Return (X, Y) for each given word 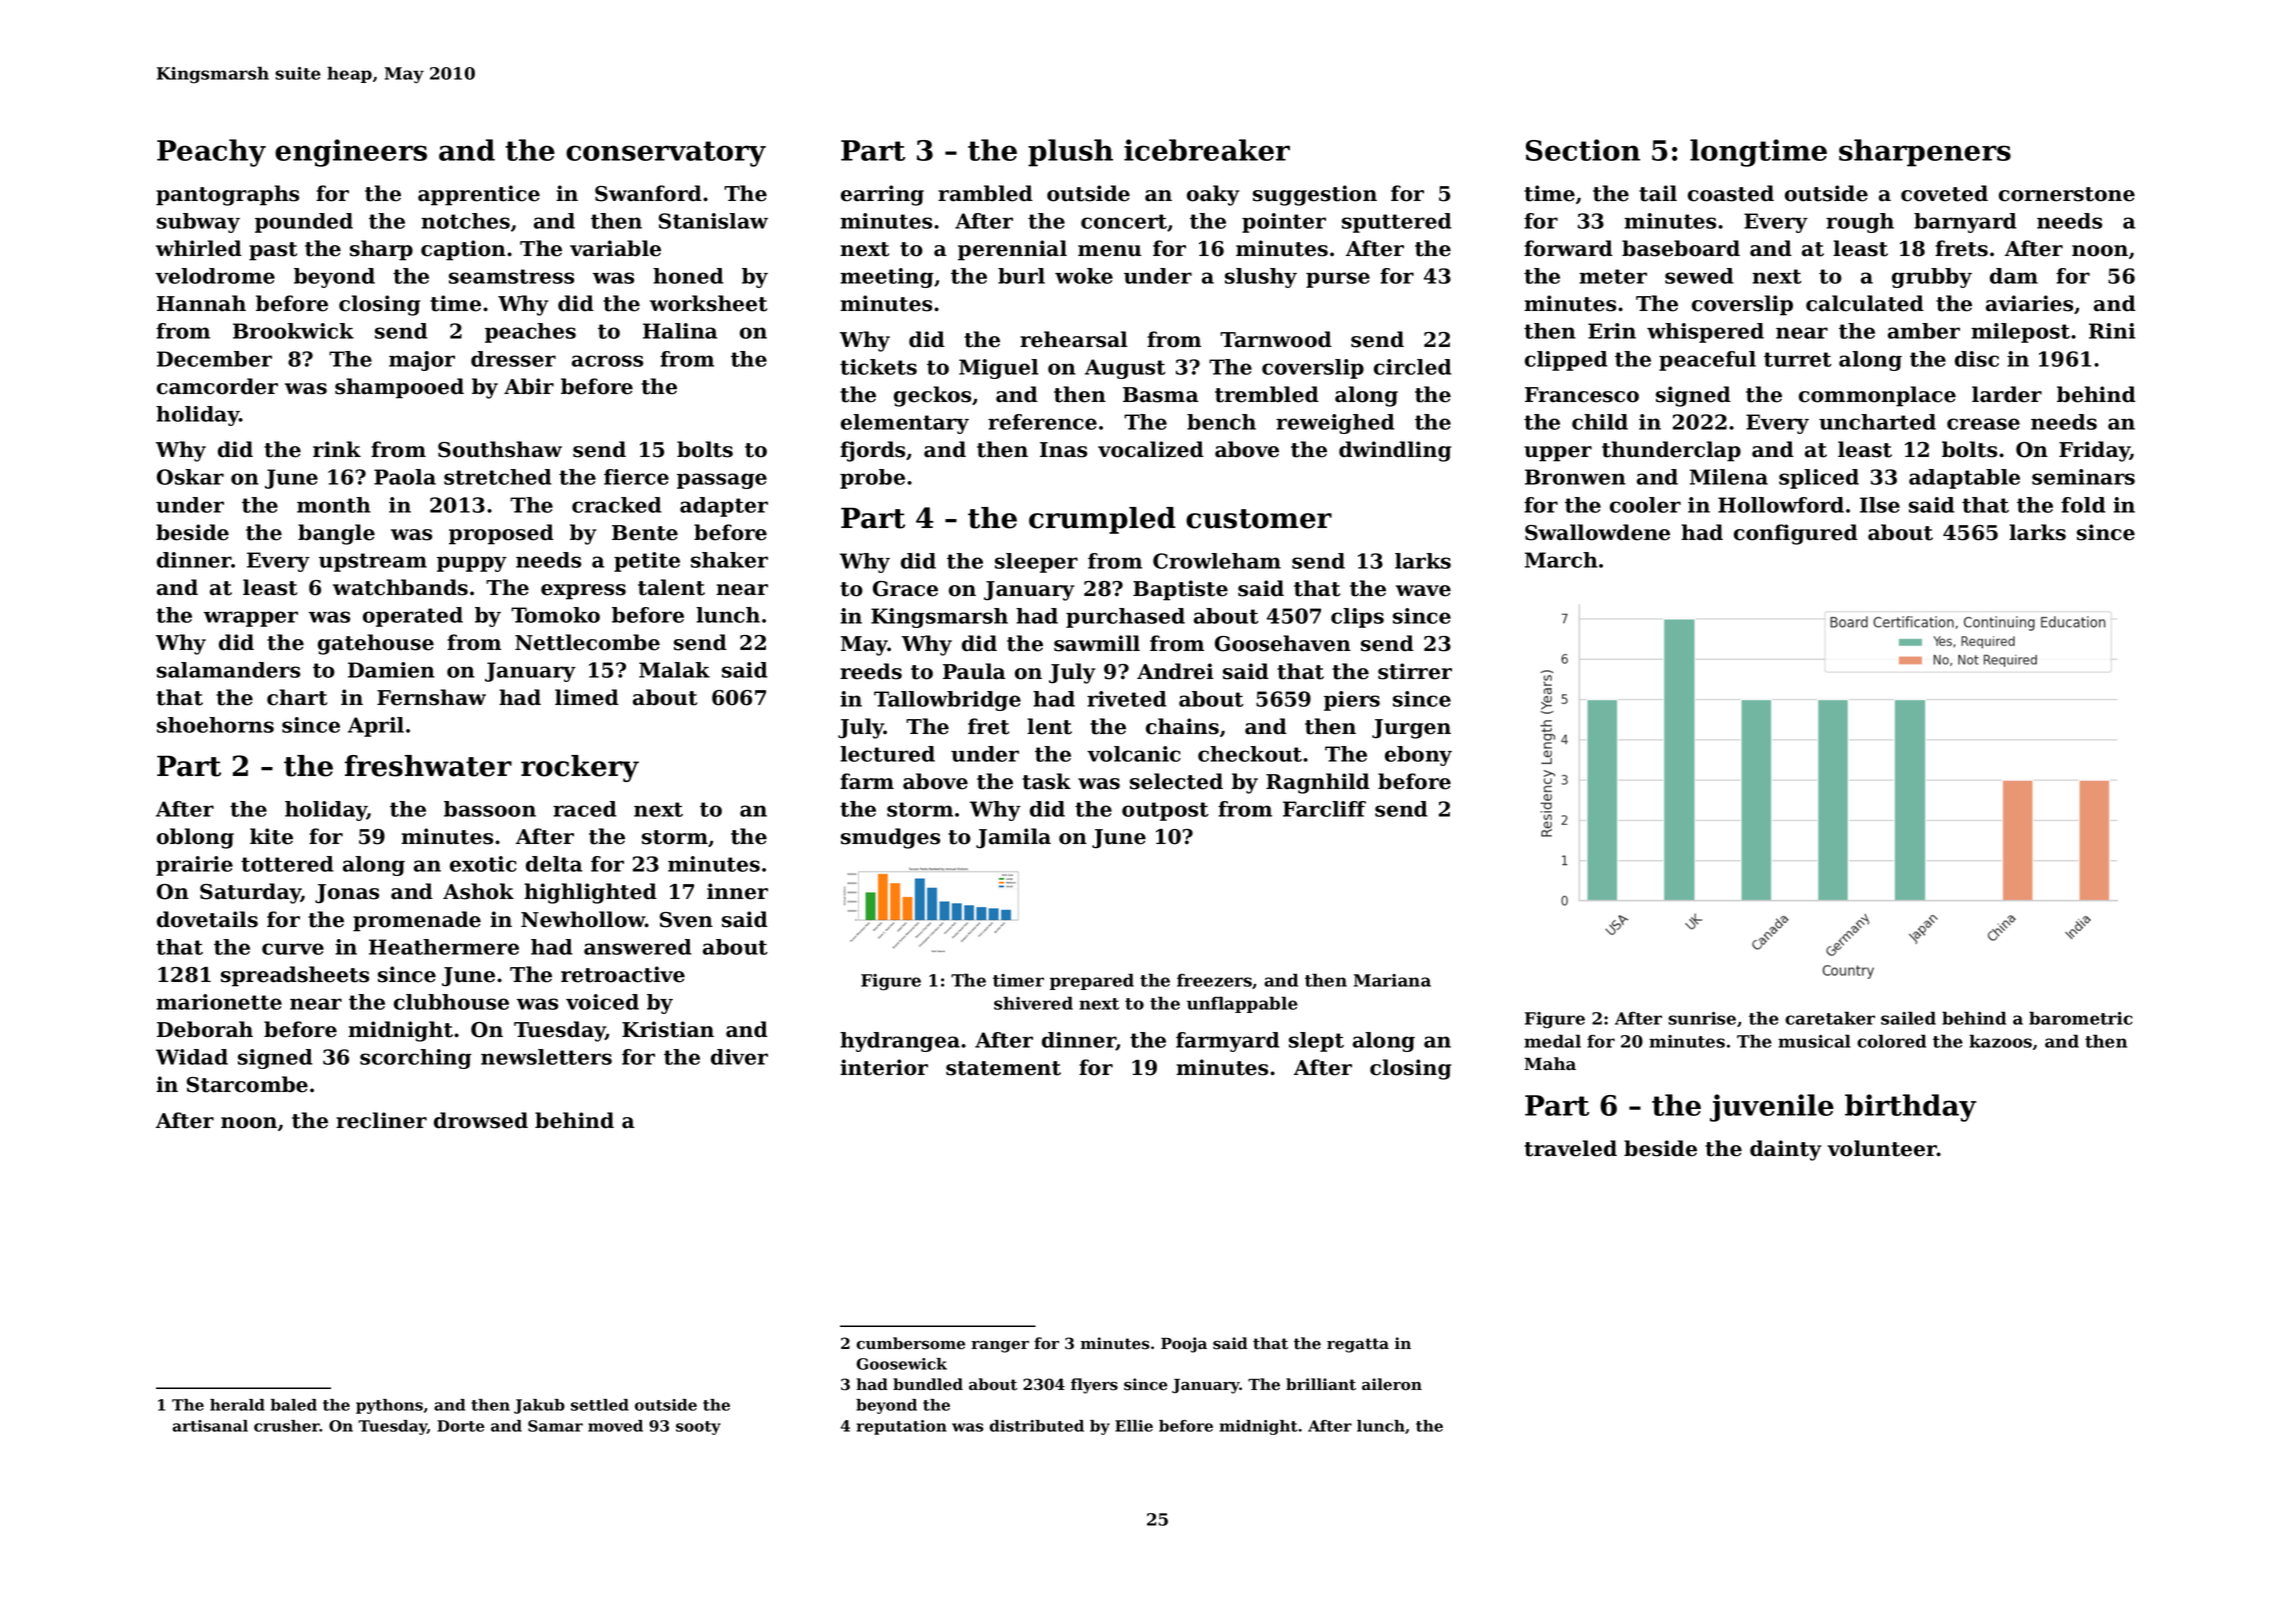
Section (1583, 150)
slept (1316, 1042)
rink (337, 449)
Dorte (460, 1426)
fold (2083, 505)
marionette (219, 1002)
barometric (2081, 1018)
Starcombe (247, 1084)
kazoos (2000, 1041)
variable (615, 248)
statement (1003, 1068)
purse (1338, 280)
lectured (887, 754)
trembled (1267, 394)
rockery (580, 768)
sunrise (1702, 1018)
